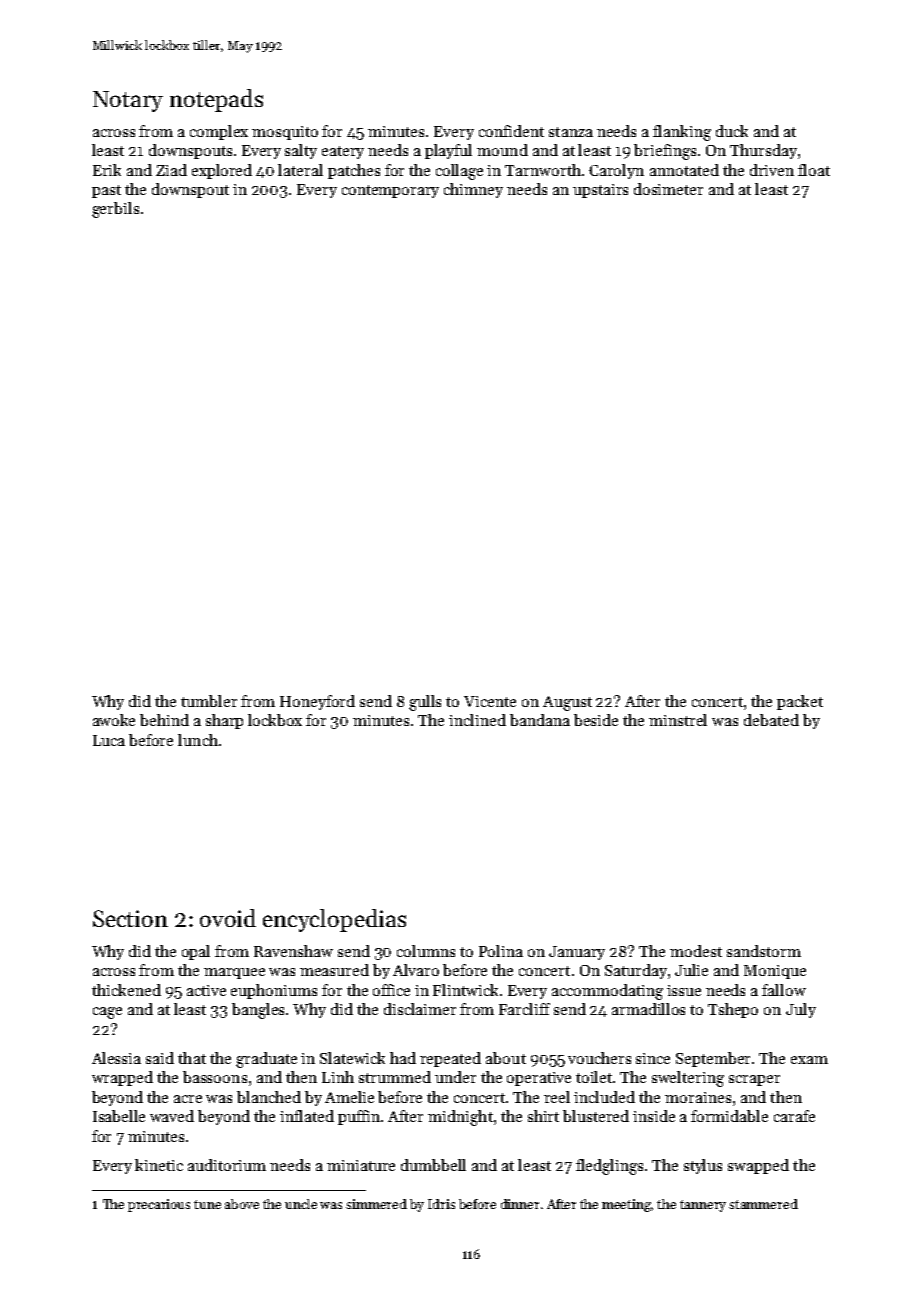 This image has width=924, height=1308. I want to click on confident, so click(511, 131).
